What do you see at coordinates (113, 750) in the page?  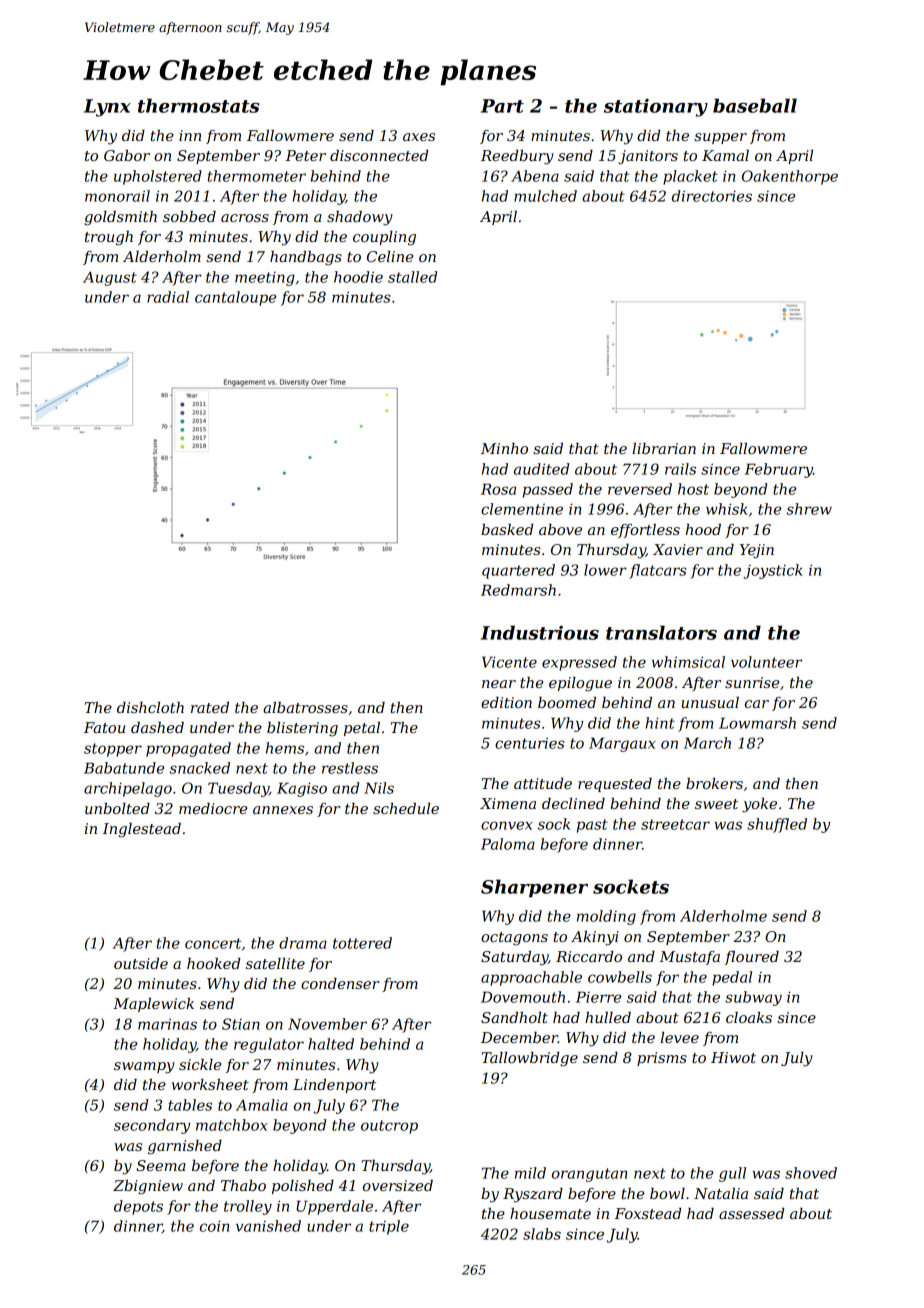 I see `stopper` at bounding box center [113, 750].
